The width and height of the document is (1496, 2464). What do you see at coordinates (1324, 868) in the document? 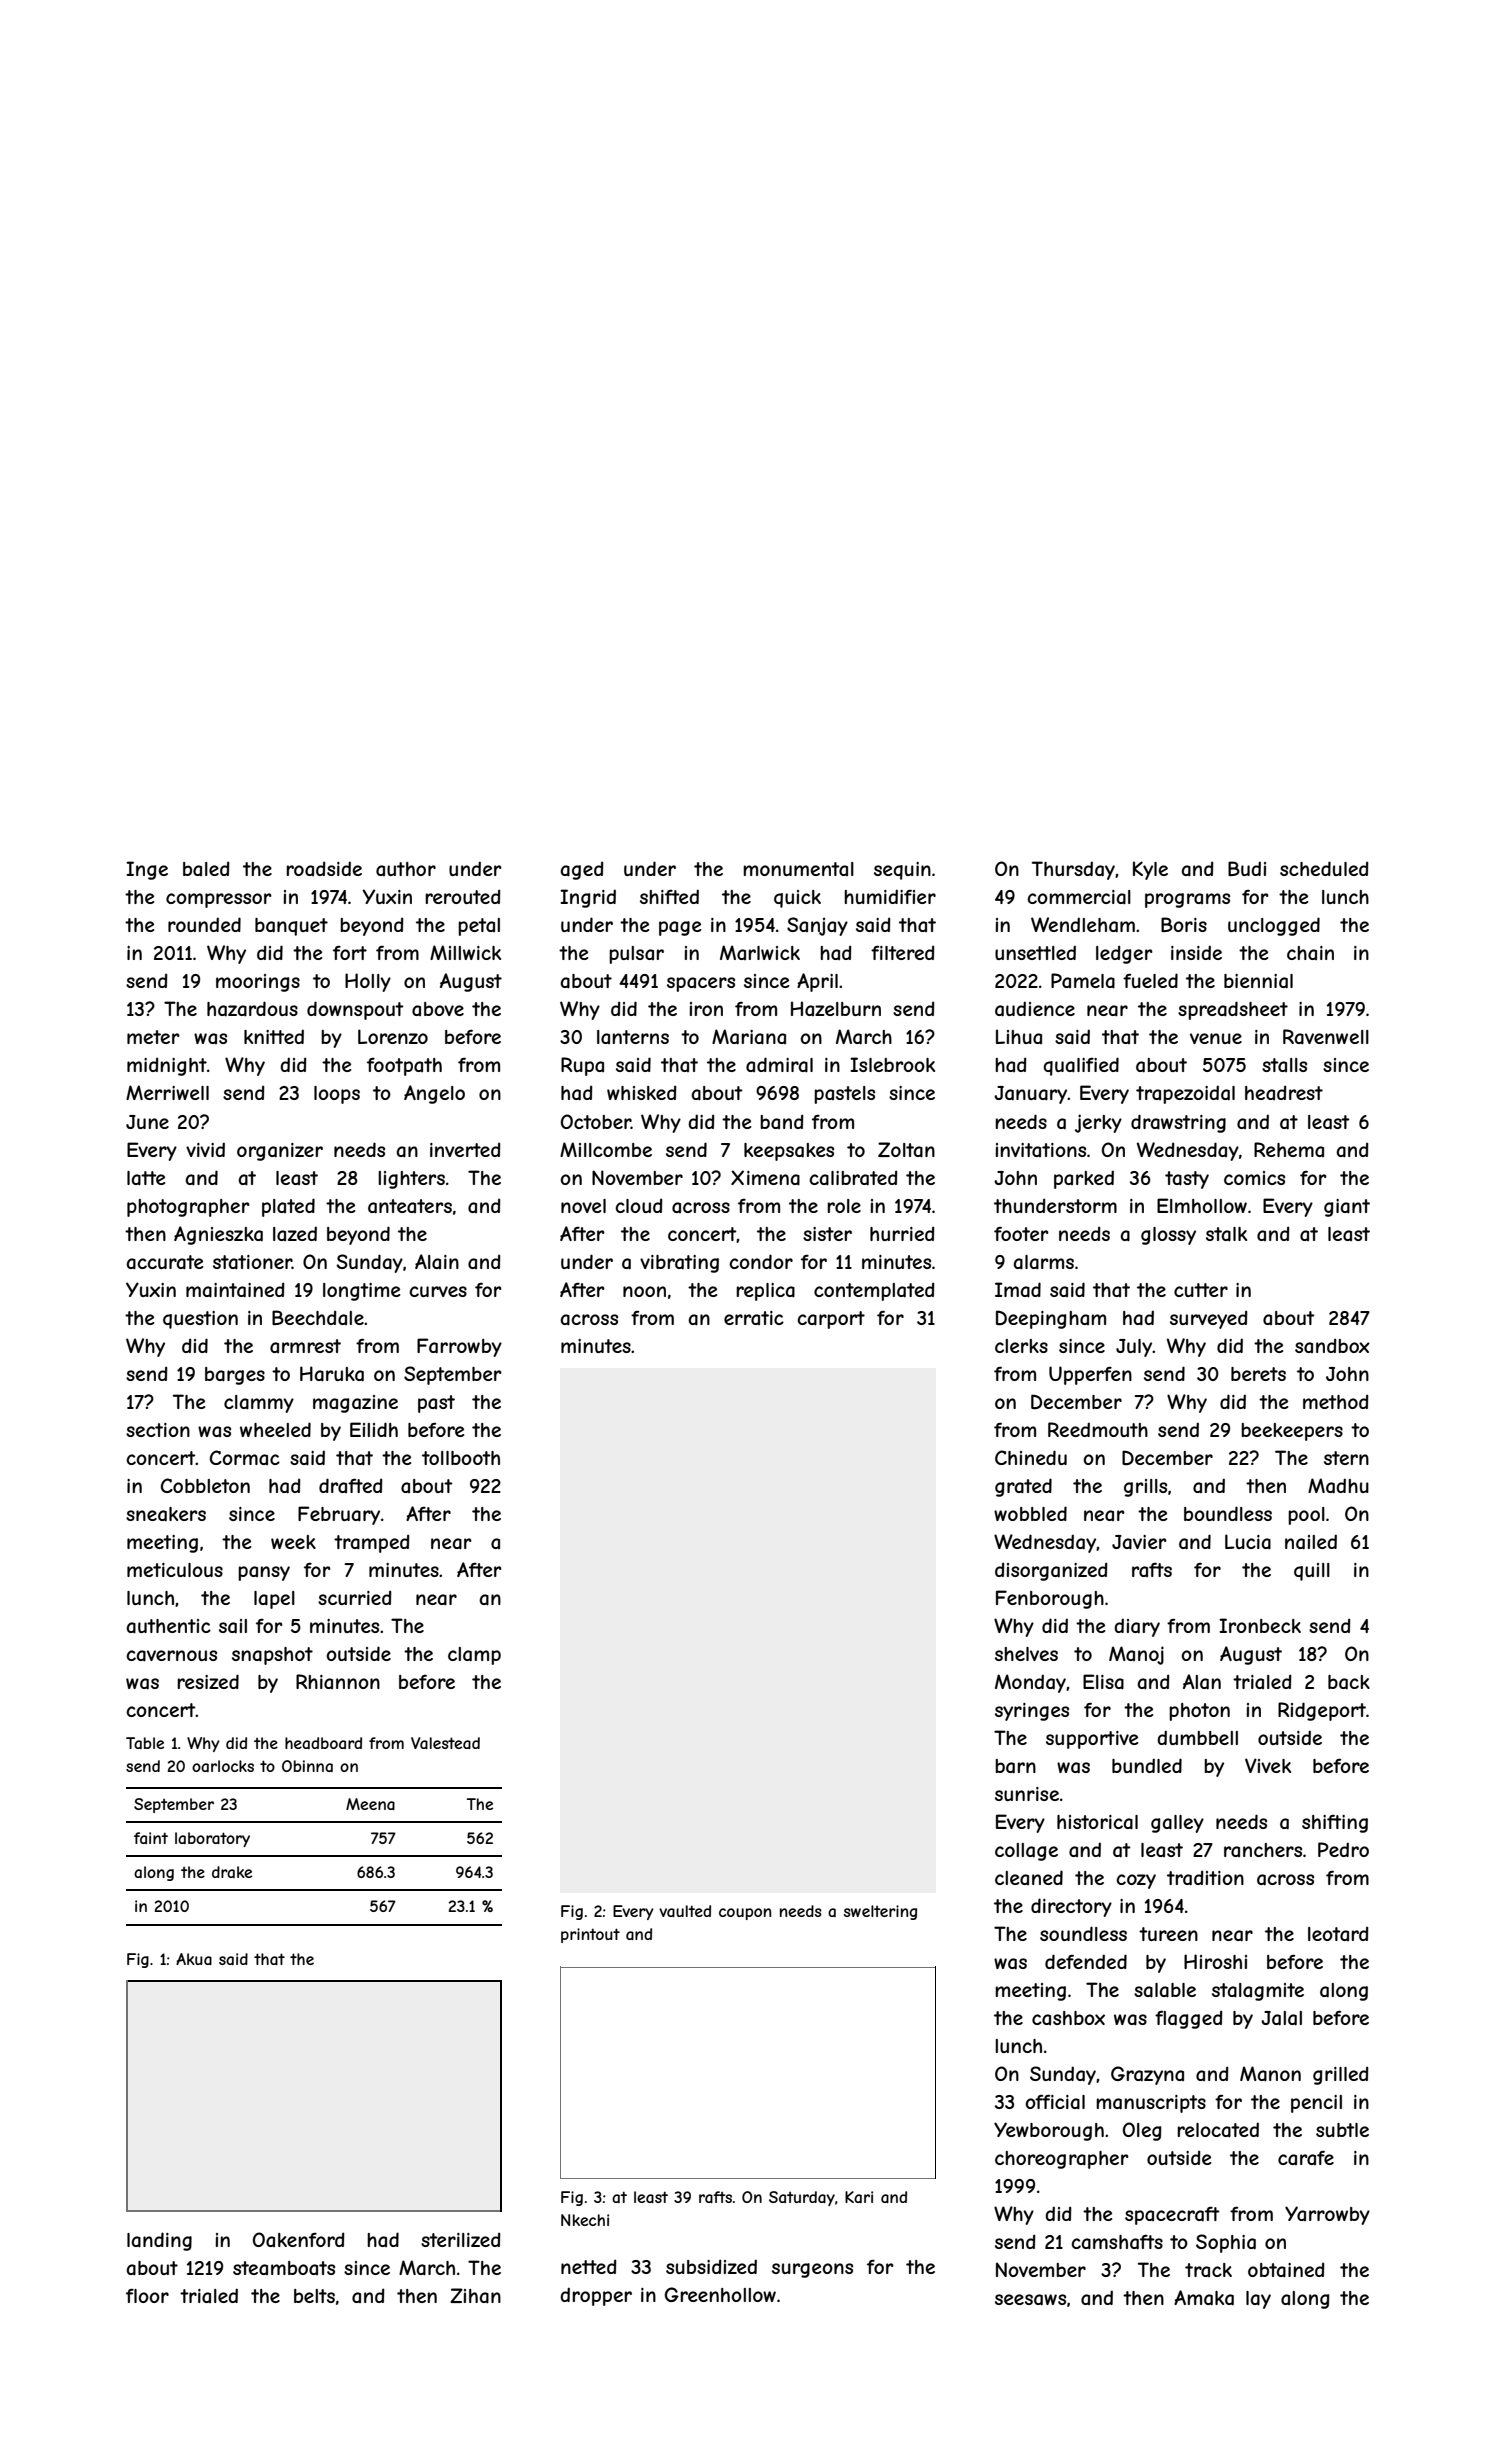
I see `scheduled` at bounding box center [1324, 868].
